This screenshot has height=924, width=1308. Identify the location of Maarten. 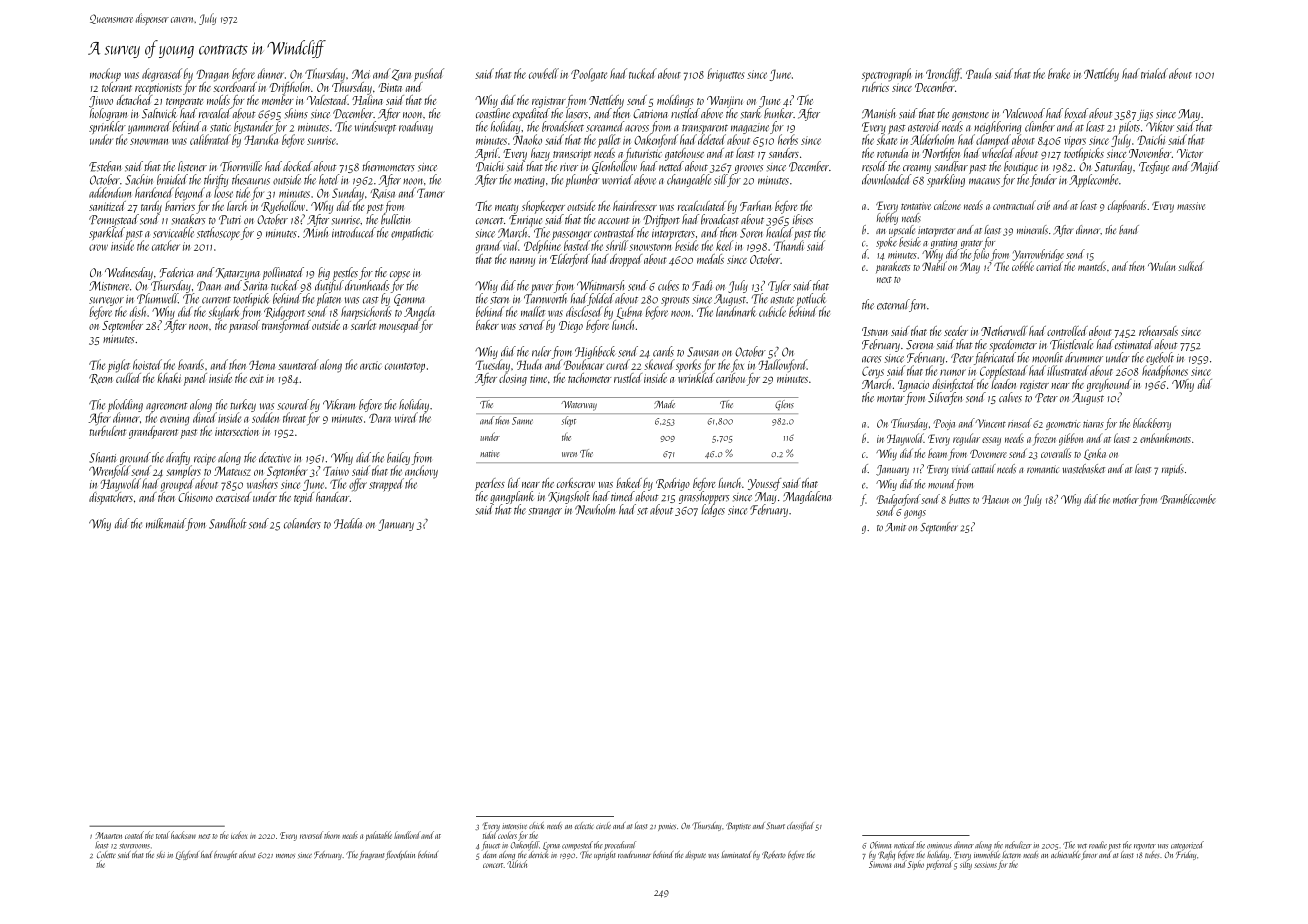
(108, 835).
